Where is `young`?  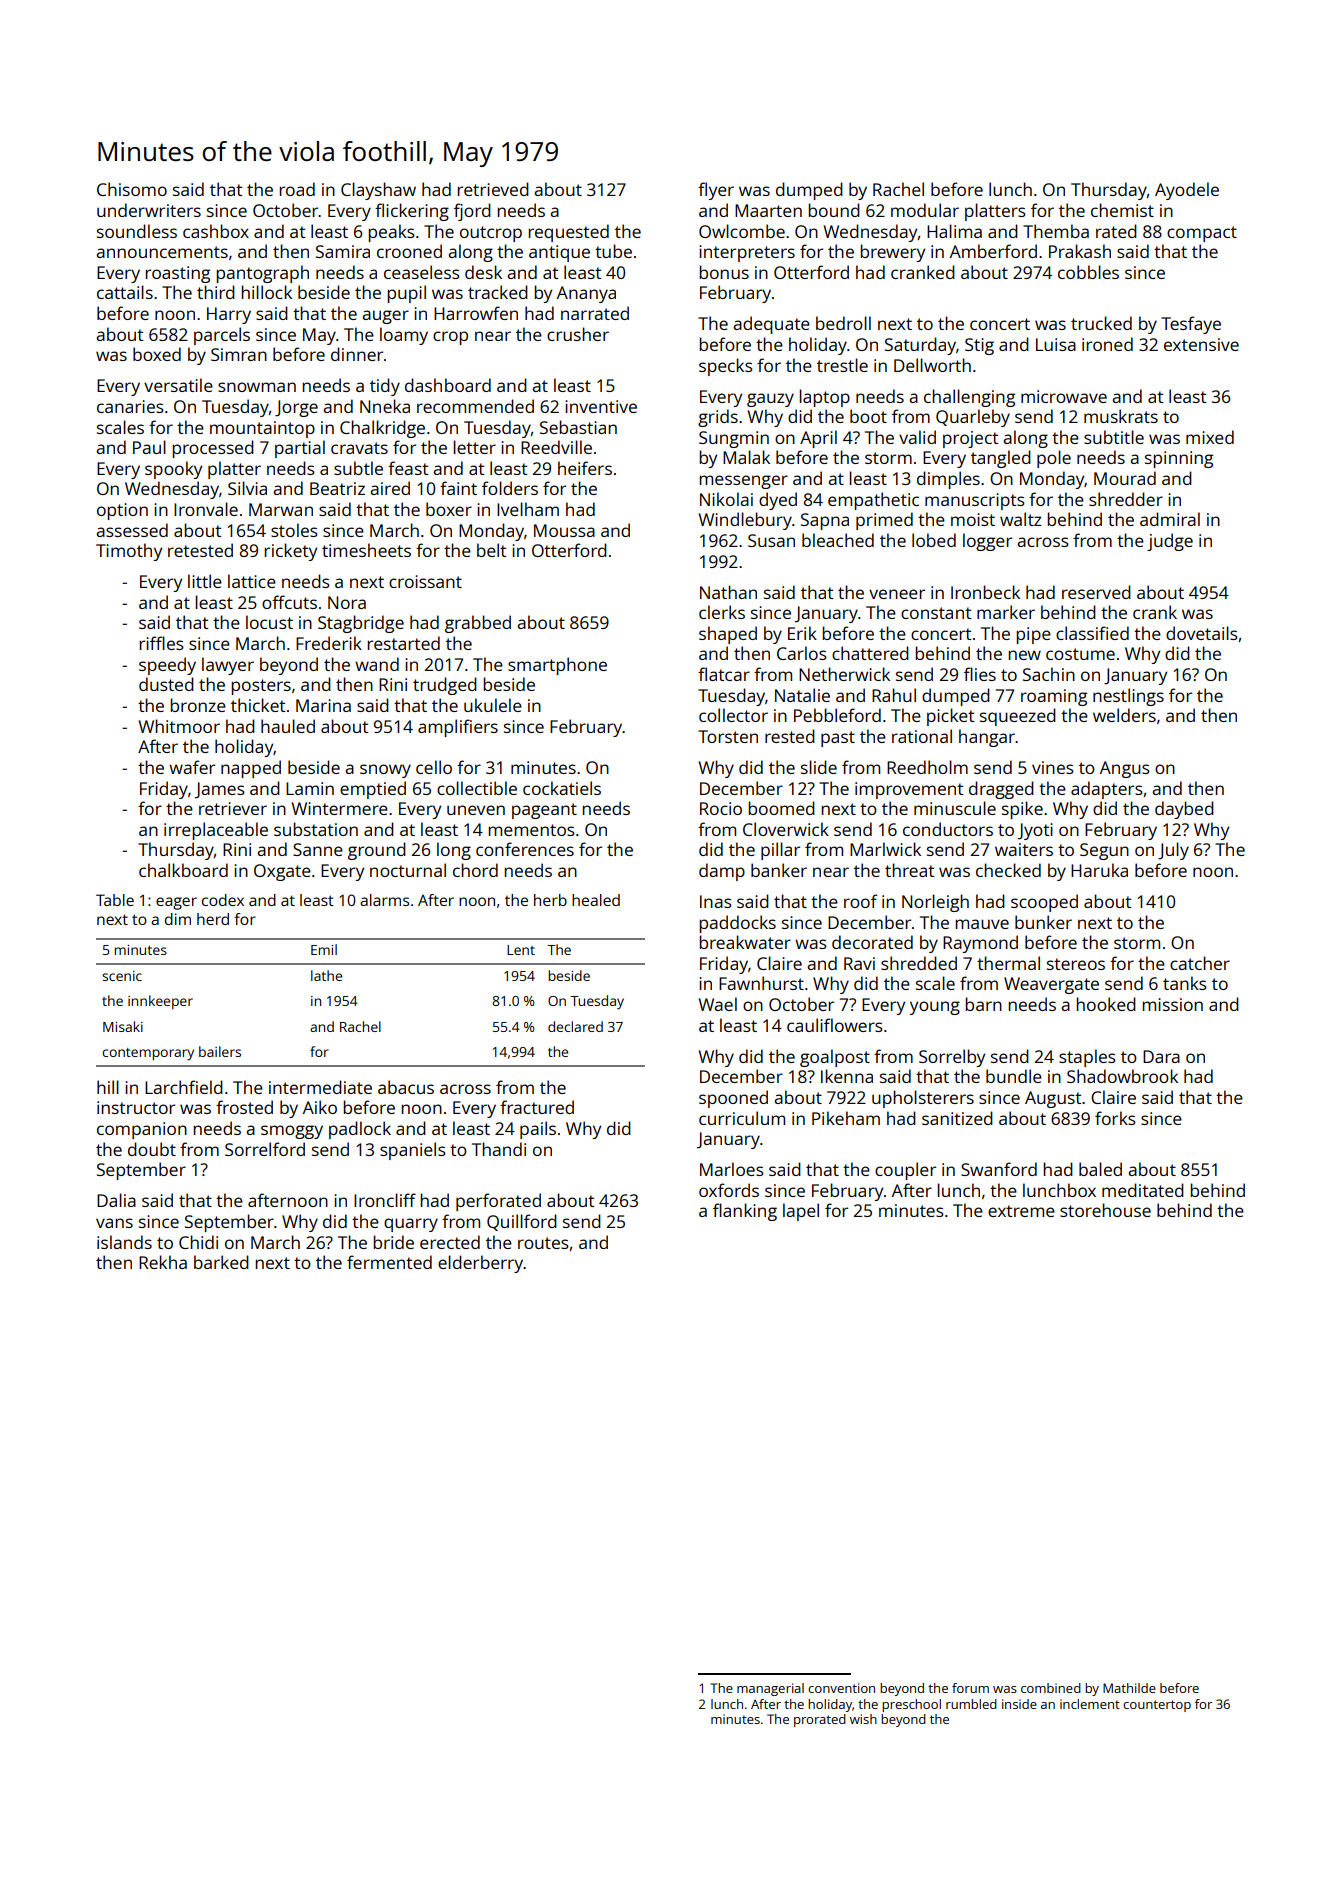 young is located at coordinates (934, 1008).
